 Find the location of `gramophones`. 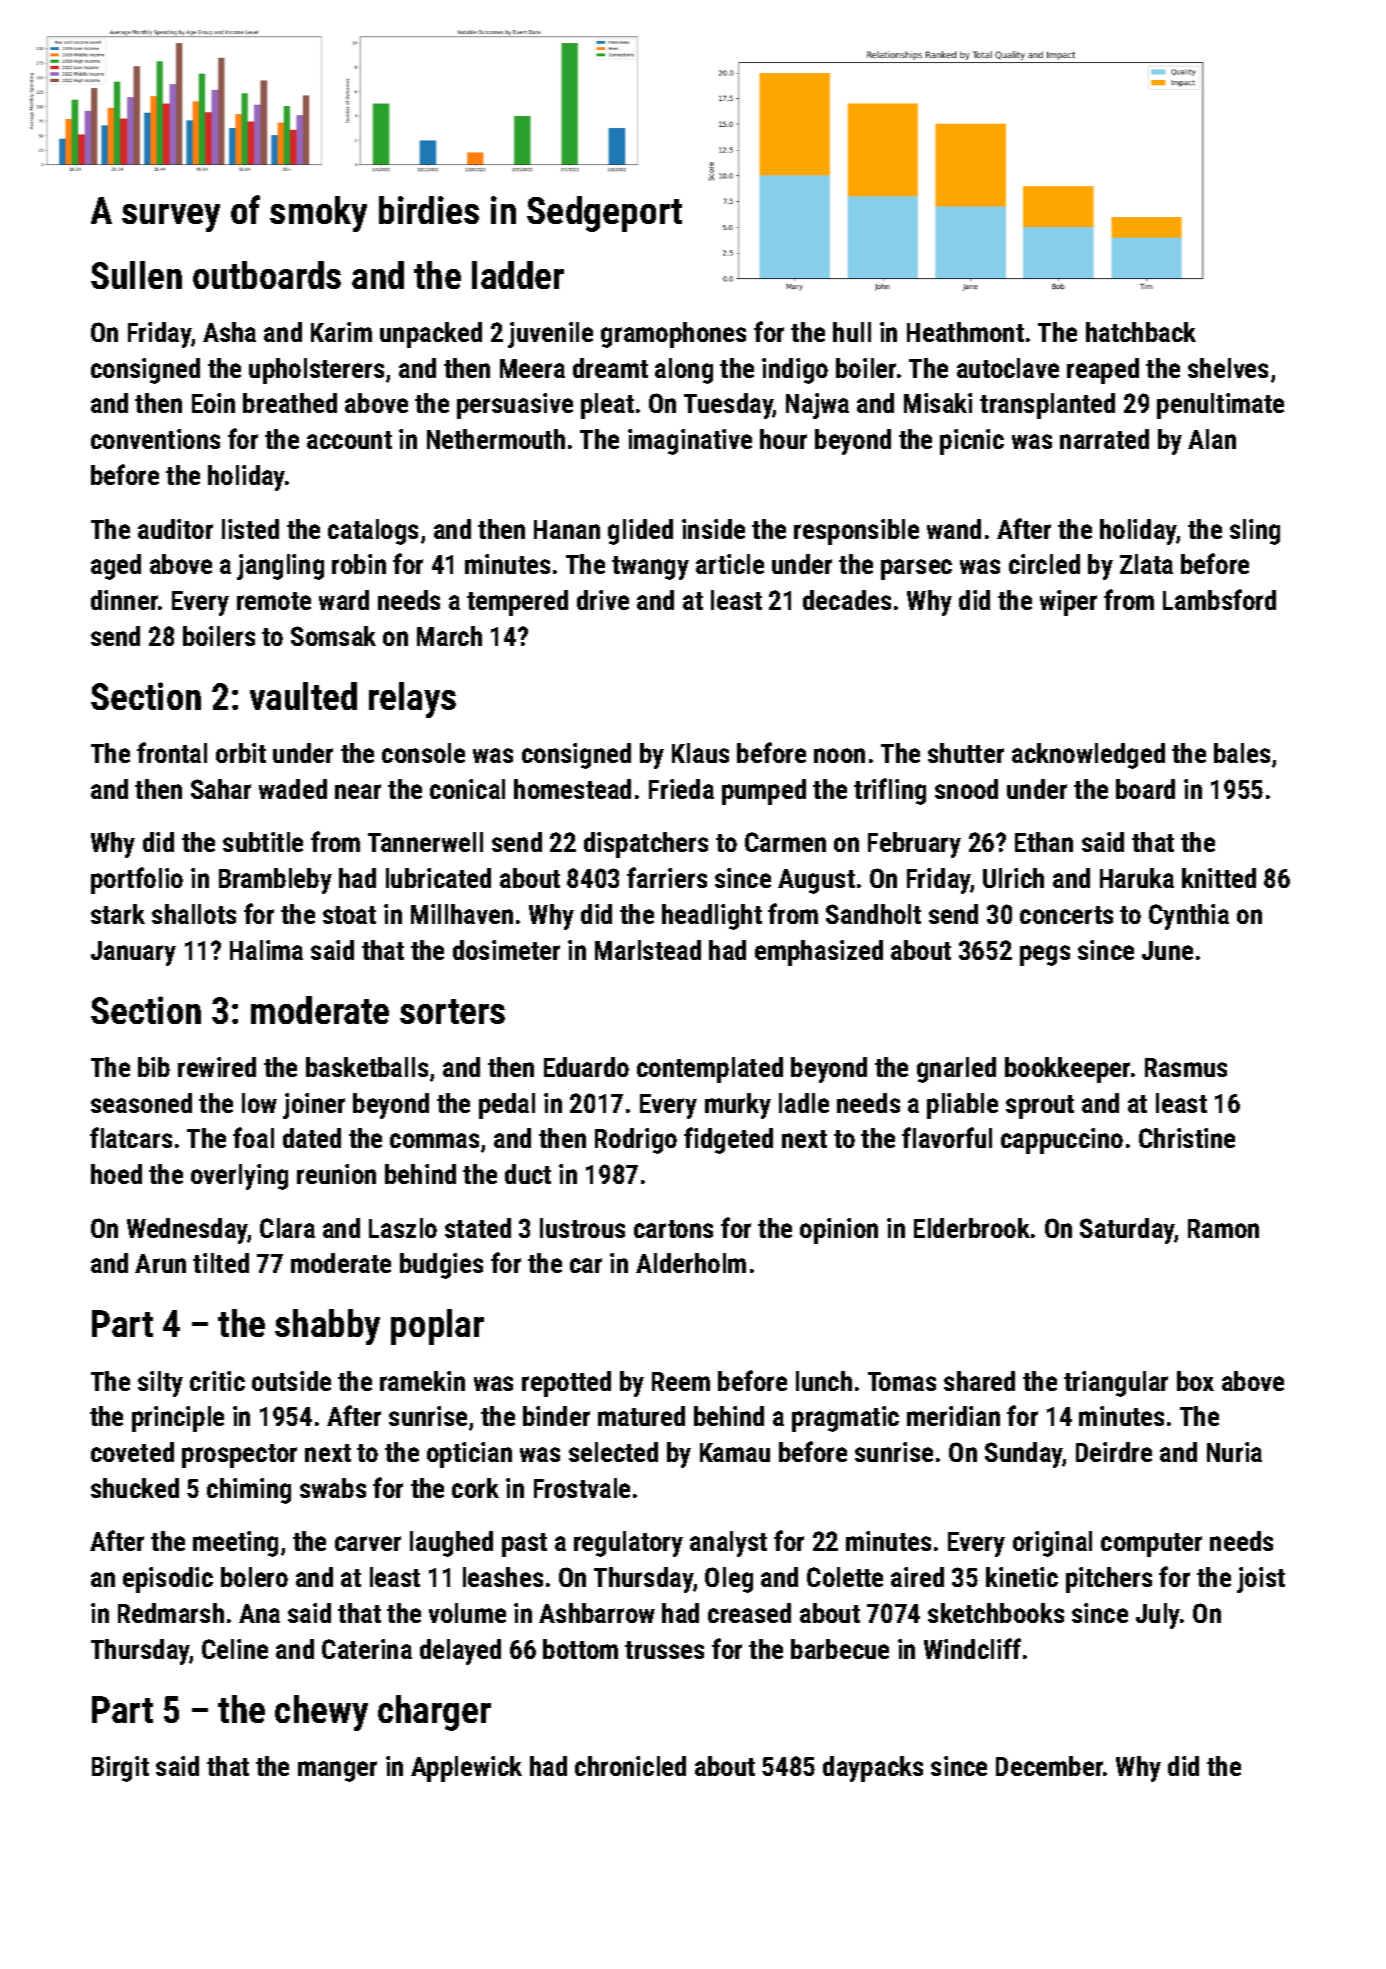

gramophones is located at coordinates (673, 335).
